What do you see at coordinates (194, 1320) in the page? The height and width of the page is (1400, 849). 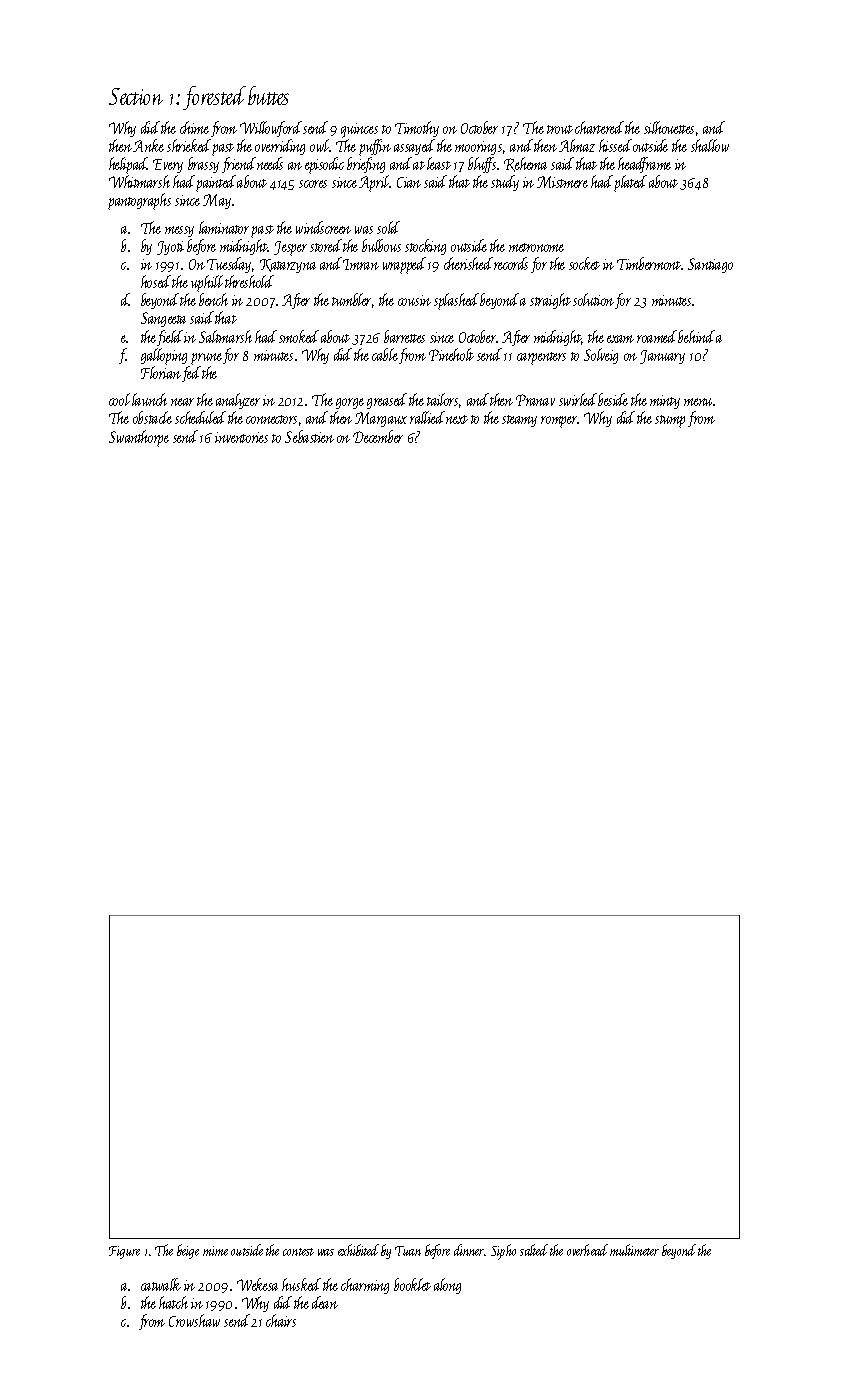 I see `Crowshaw` at bounding box center [194, 1320].
